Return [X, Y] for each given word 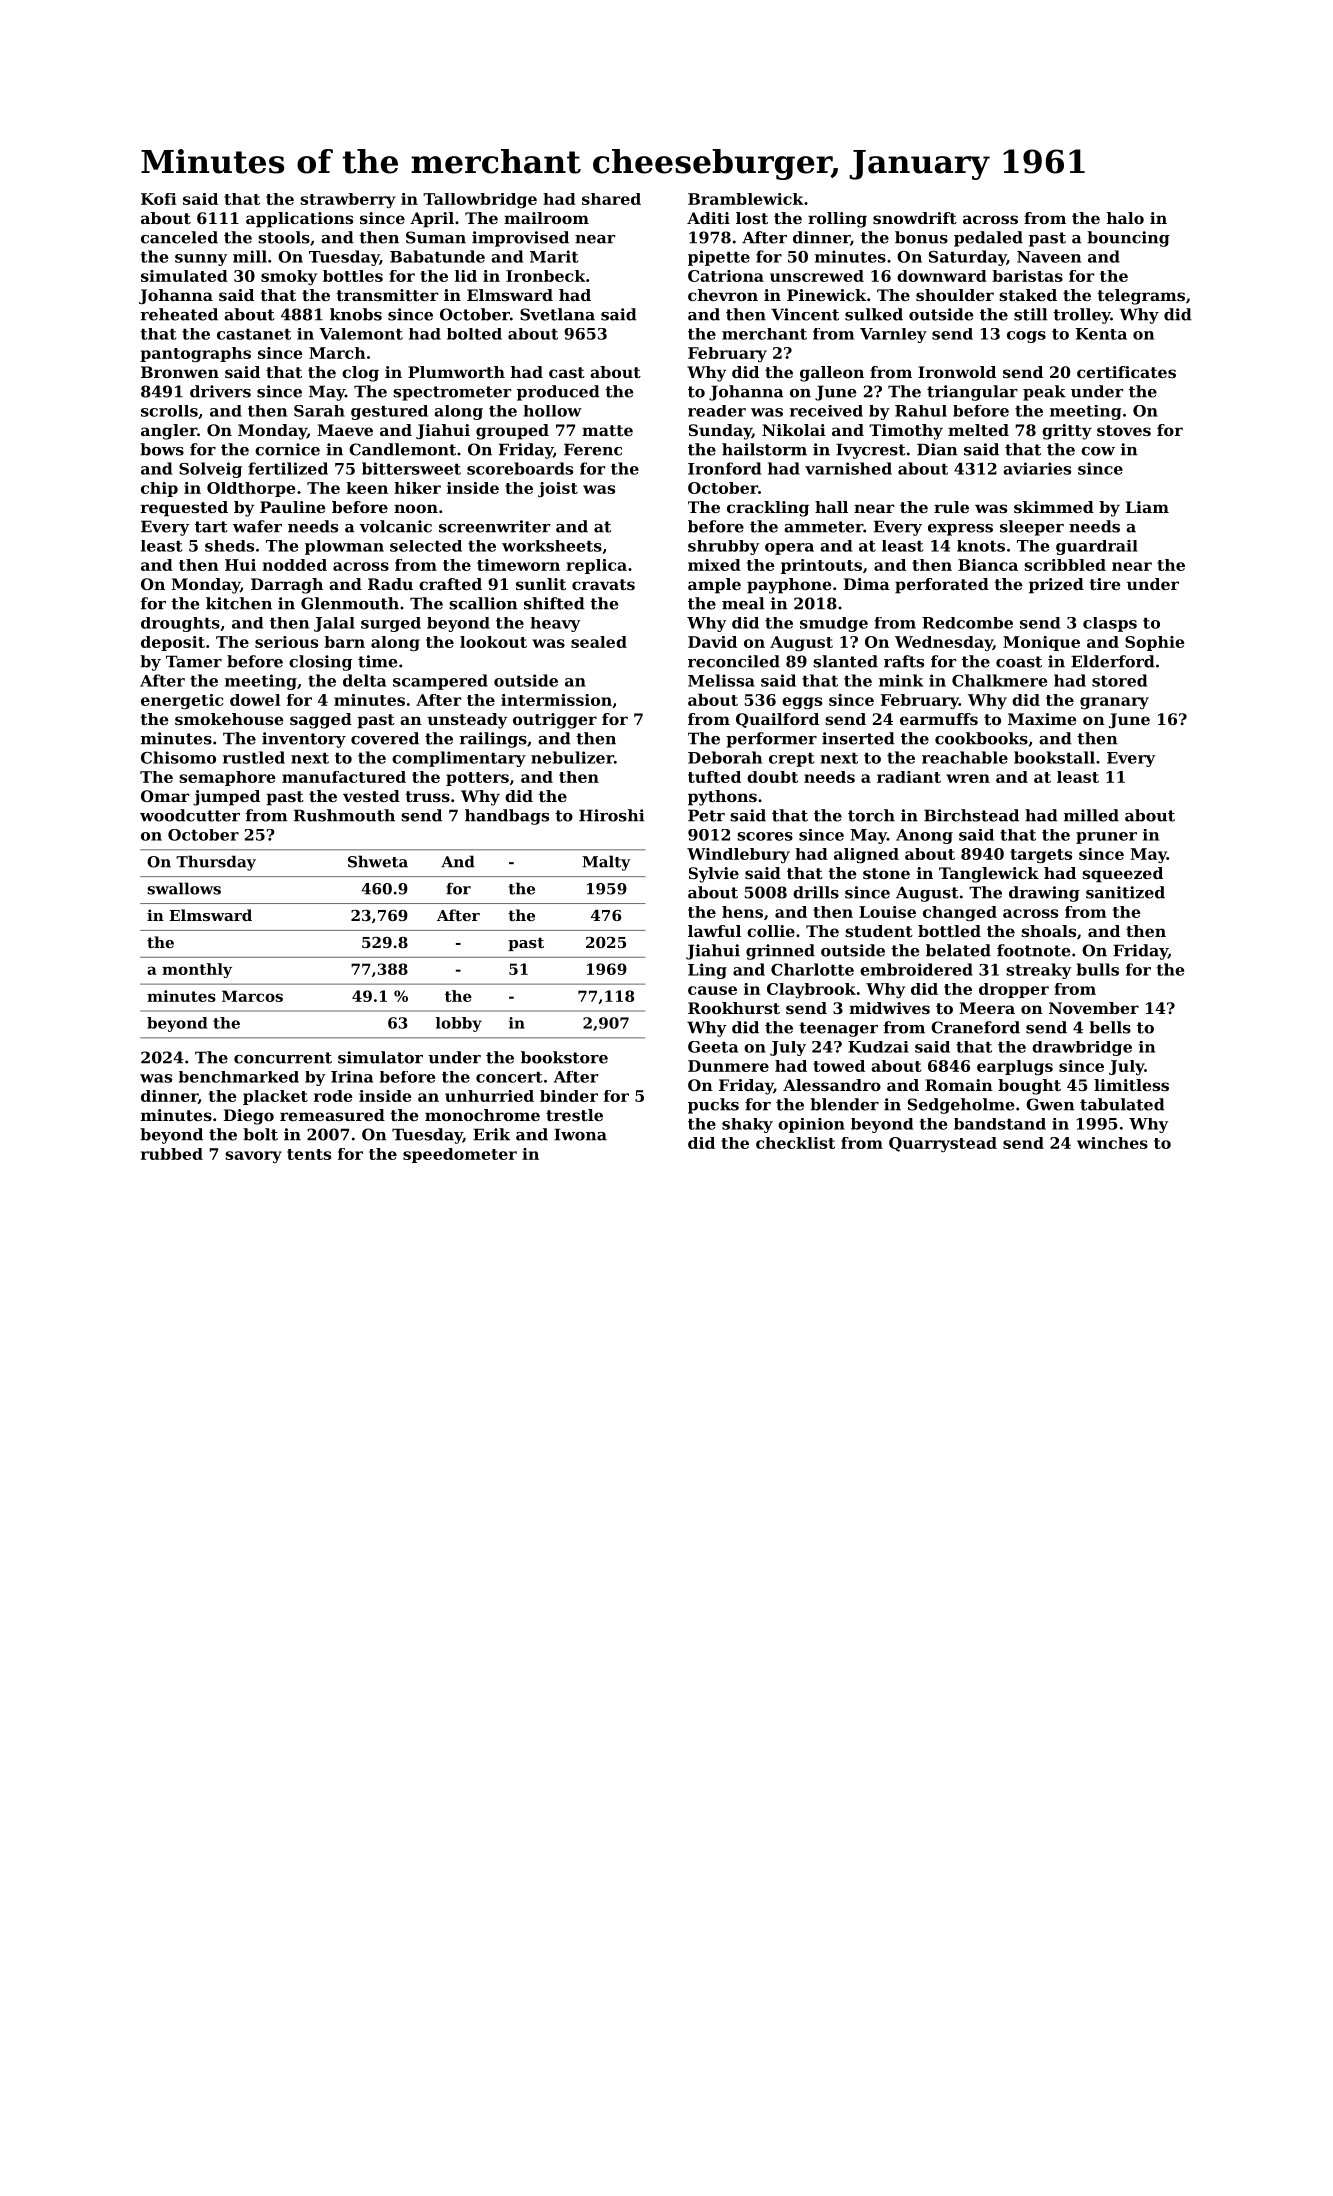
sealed [599, 642]
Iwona [580, 1134]
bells [1110, 1027]
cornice [287, 449]
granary [1114, 703]
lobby [459, 1024]
